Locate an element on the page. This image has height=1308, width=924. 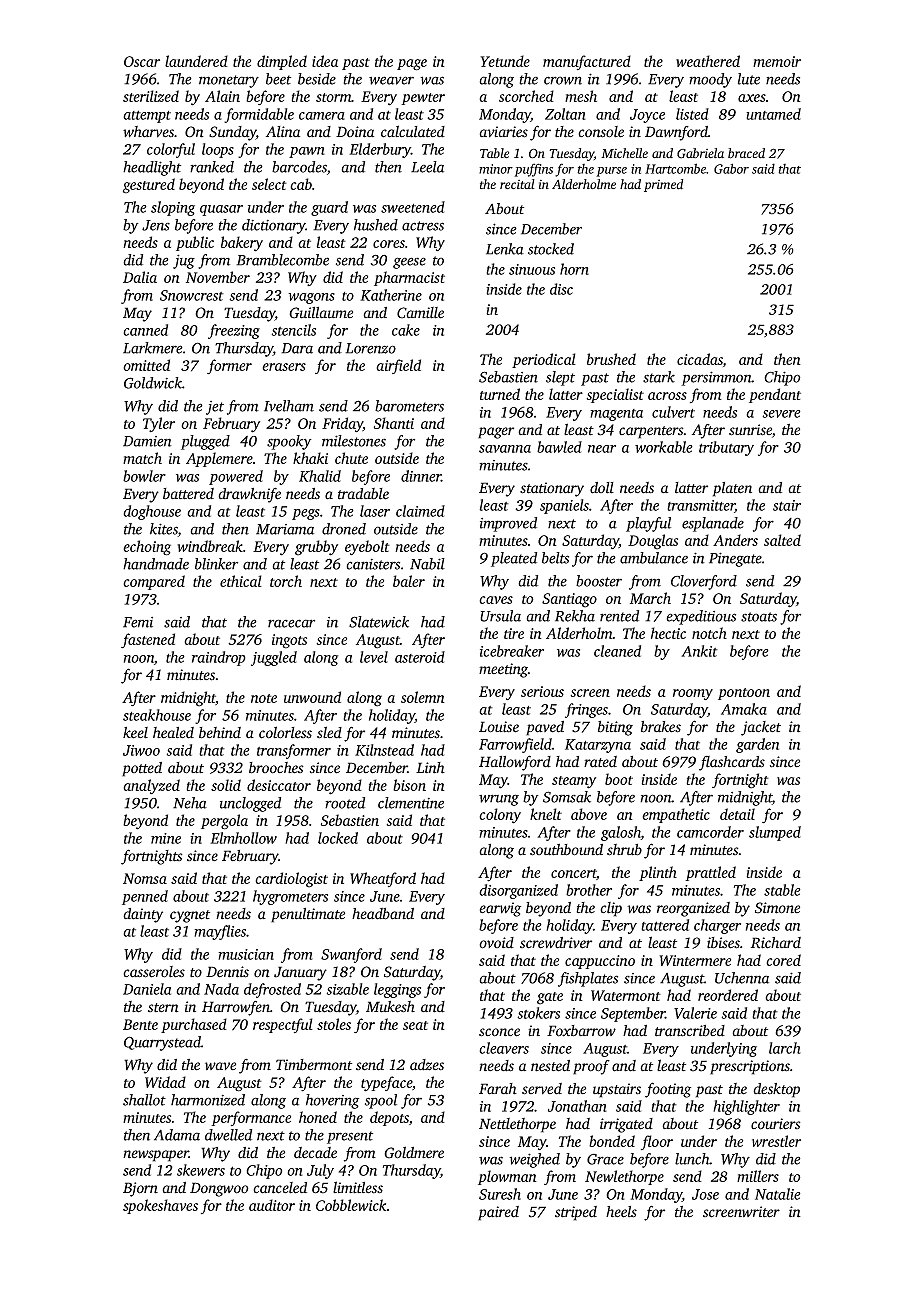
weathered is located at coordinates (708, 61).
